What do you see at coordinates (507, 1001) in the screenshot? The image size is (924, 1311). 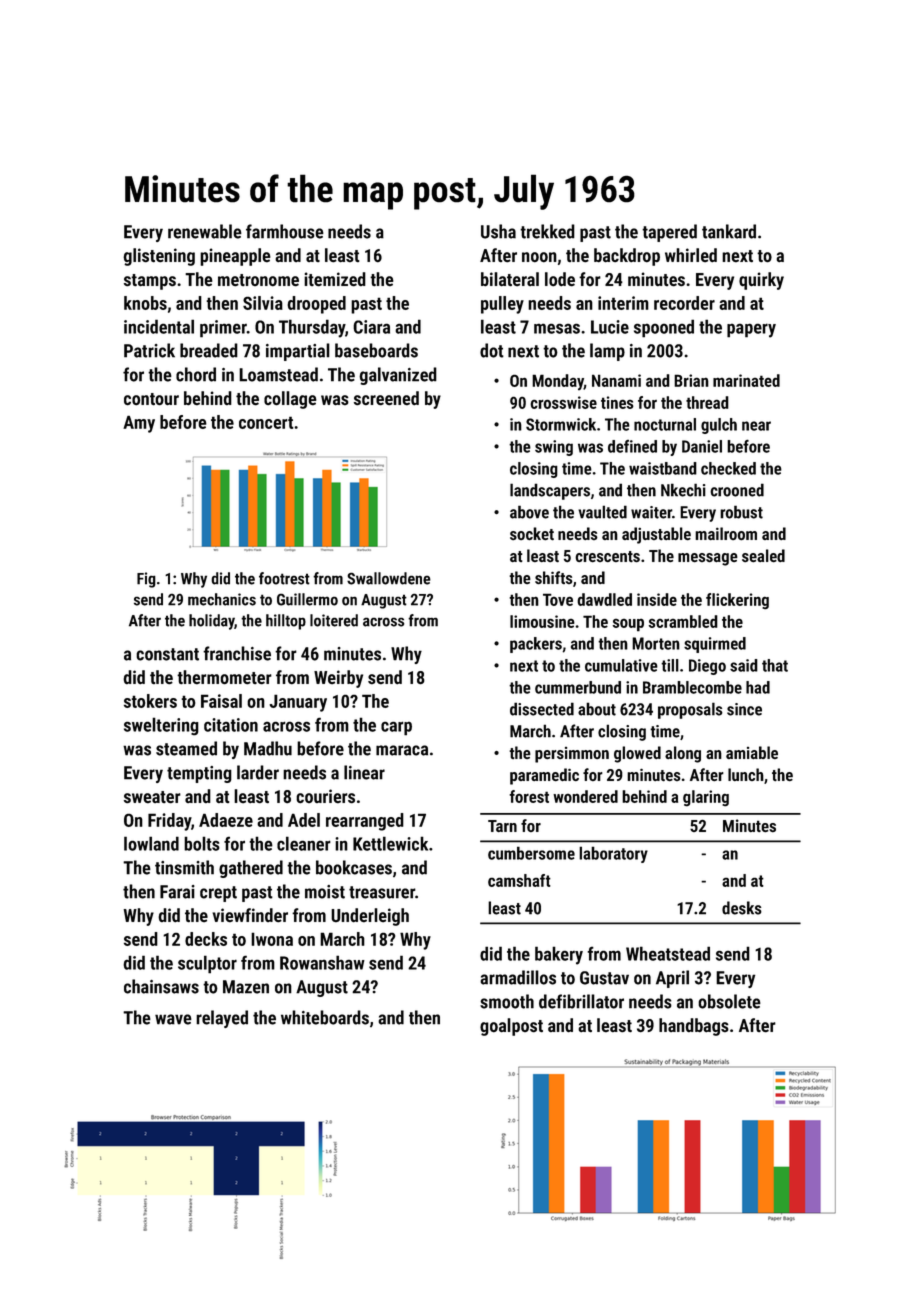 I see `smooth` at bounding box center [507, 1001].
